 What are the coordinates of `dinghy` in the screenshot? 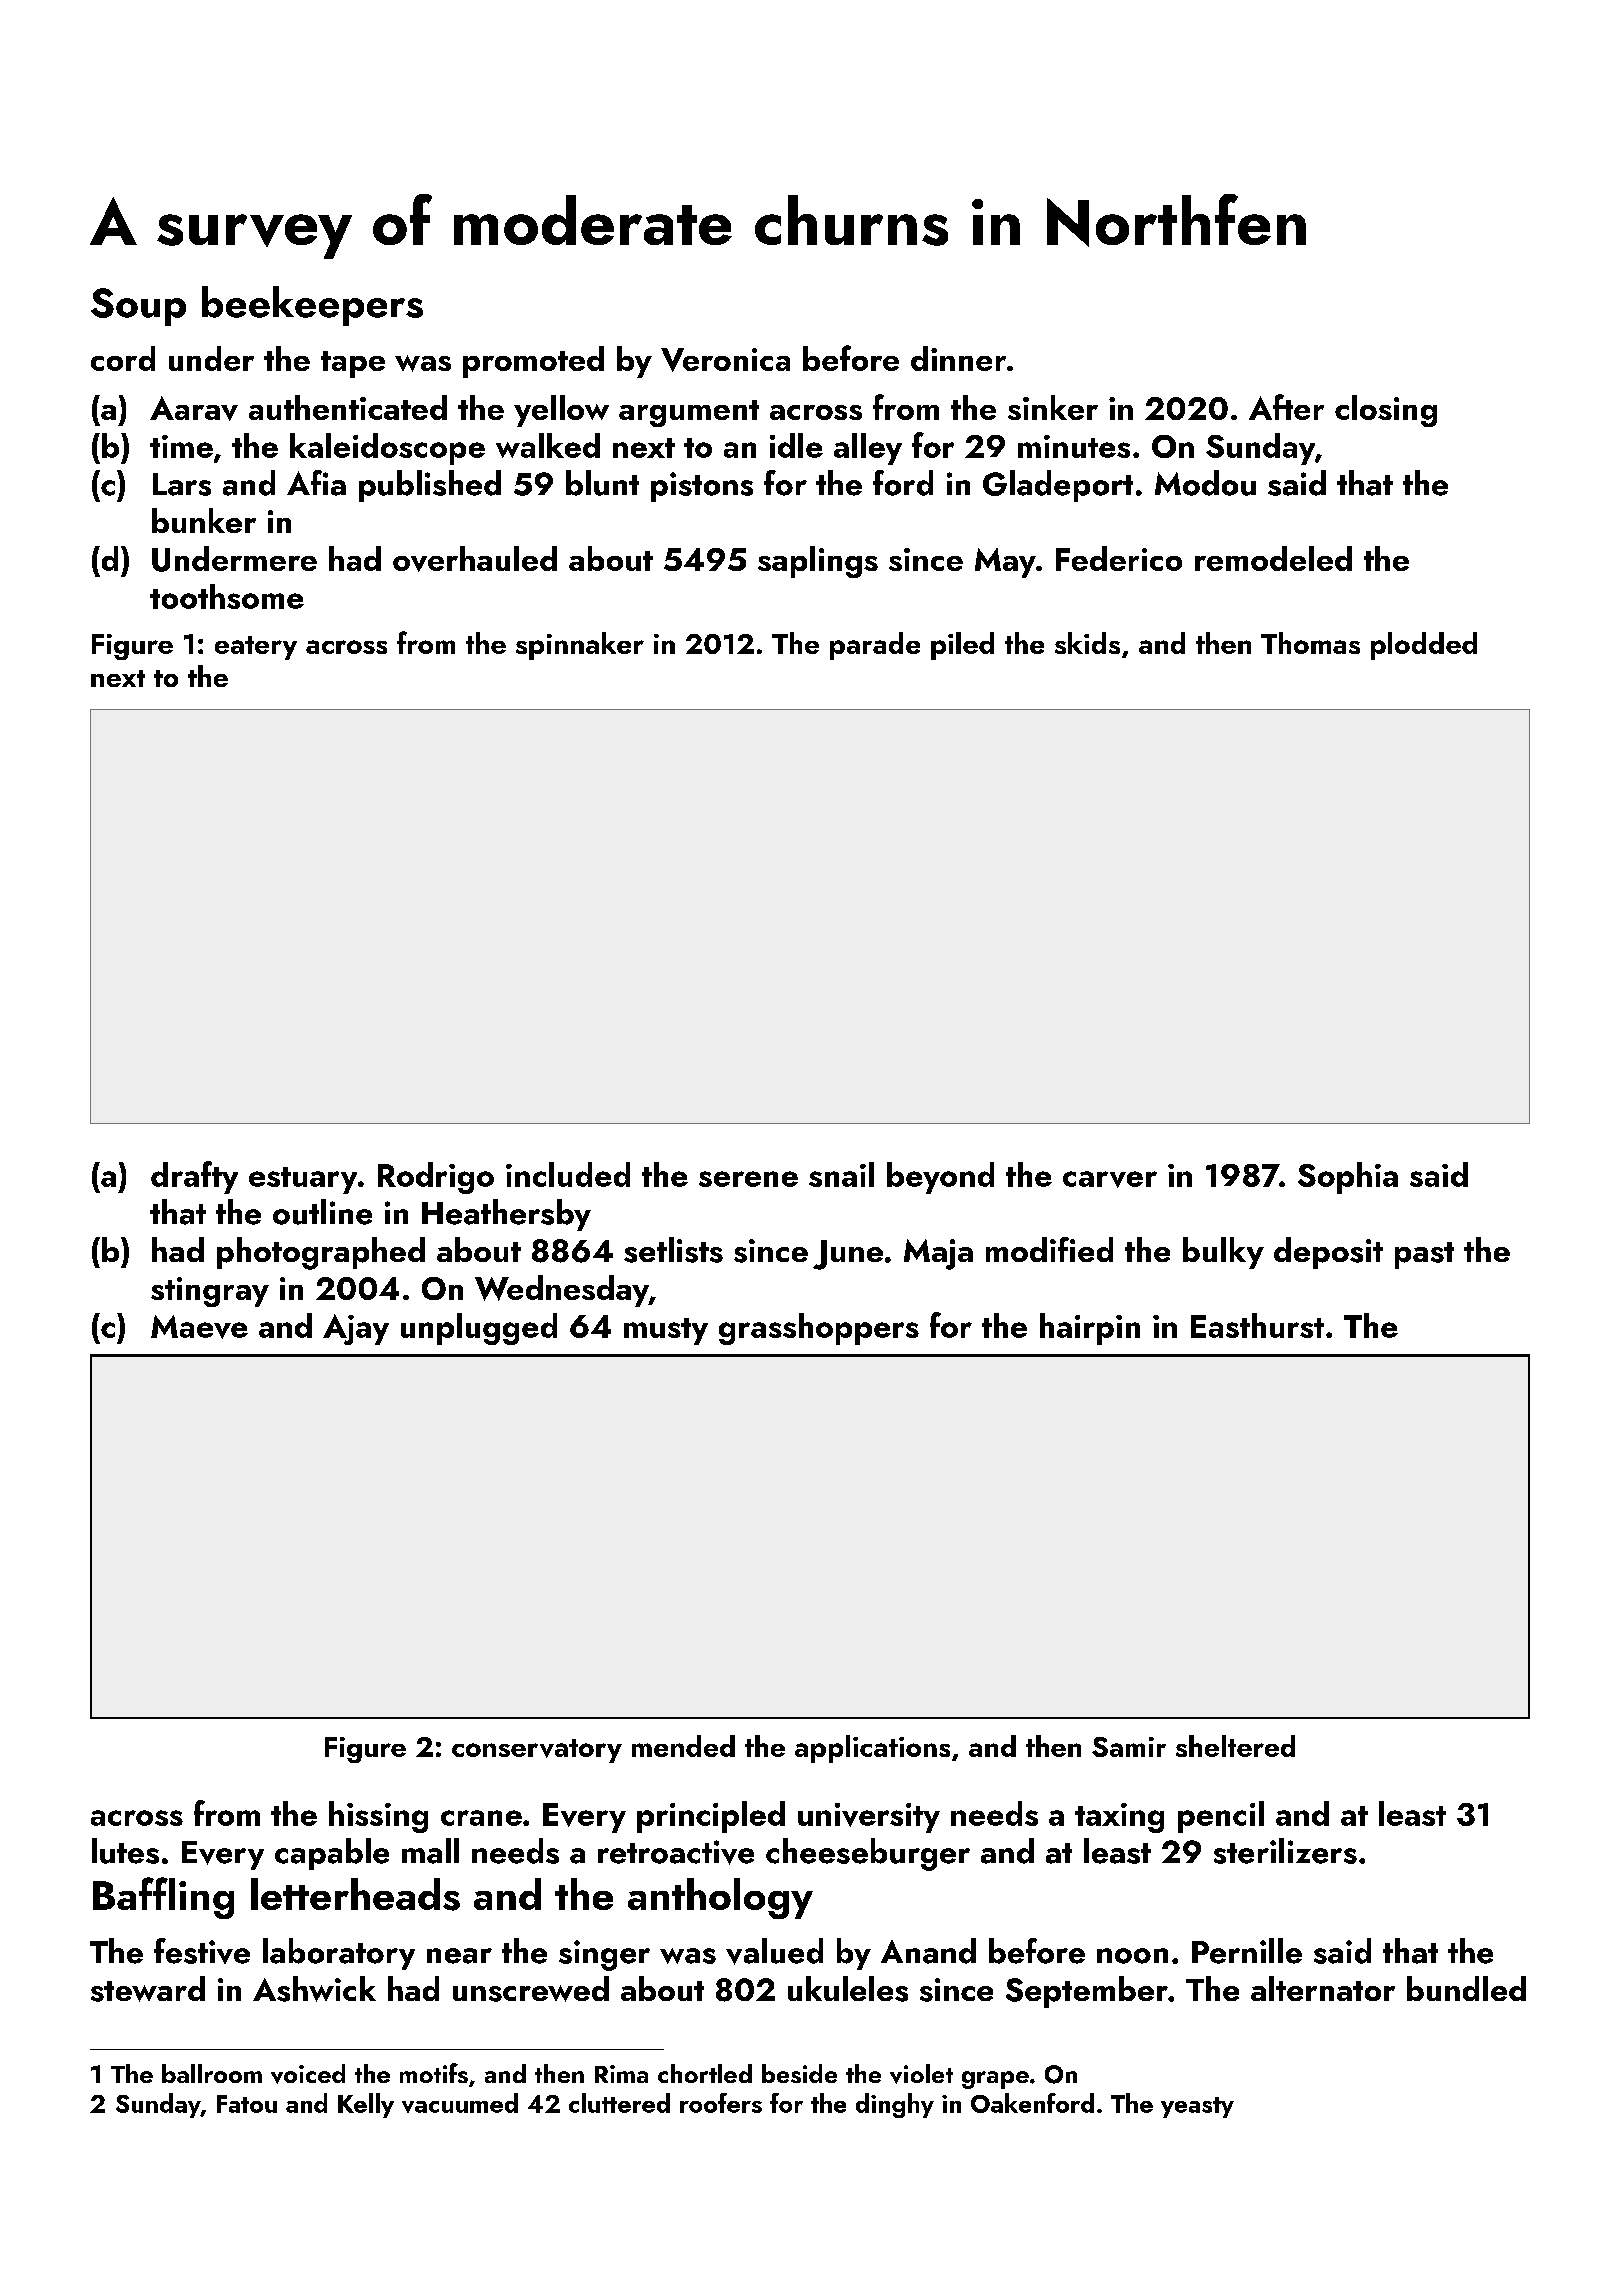 It's located at (895, 2105).
